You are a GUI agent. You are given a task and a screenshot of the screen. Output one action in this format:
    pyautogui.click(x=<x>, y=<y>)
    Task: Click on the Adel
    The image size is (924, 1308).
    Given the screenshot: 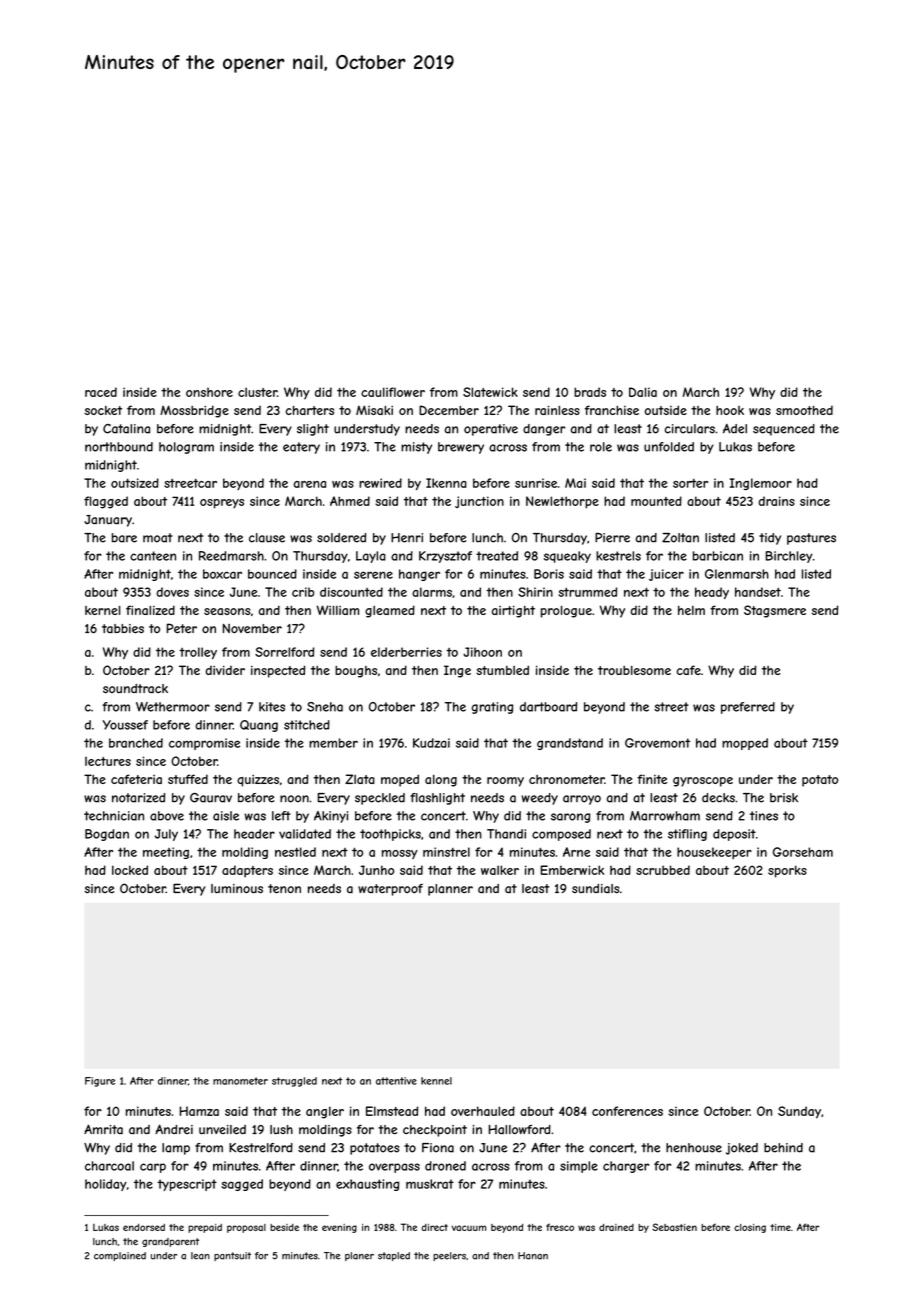 What is the action you would take?
    pyautogui.click(x=735, y=429)
